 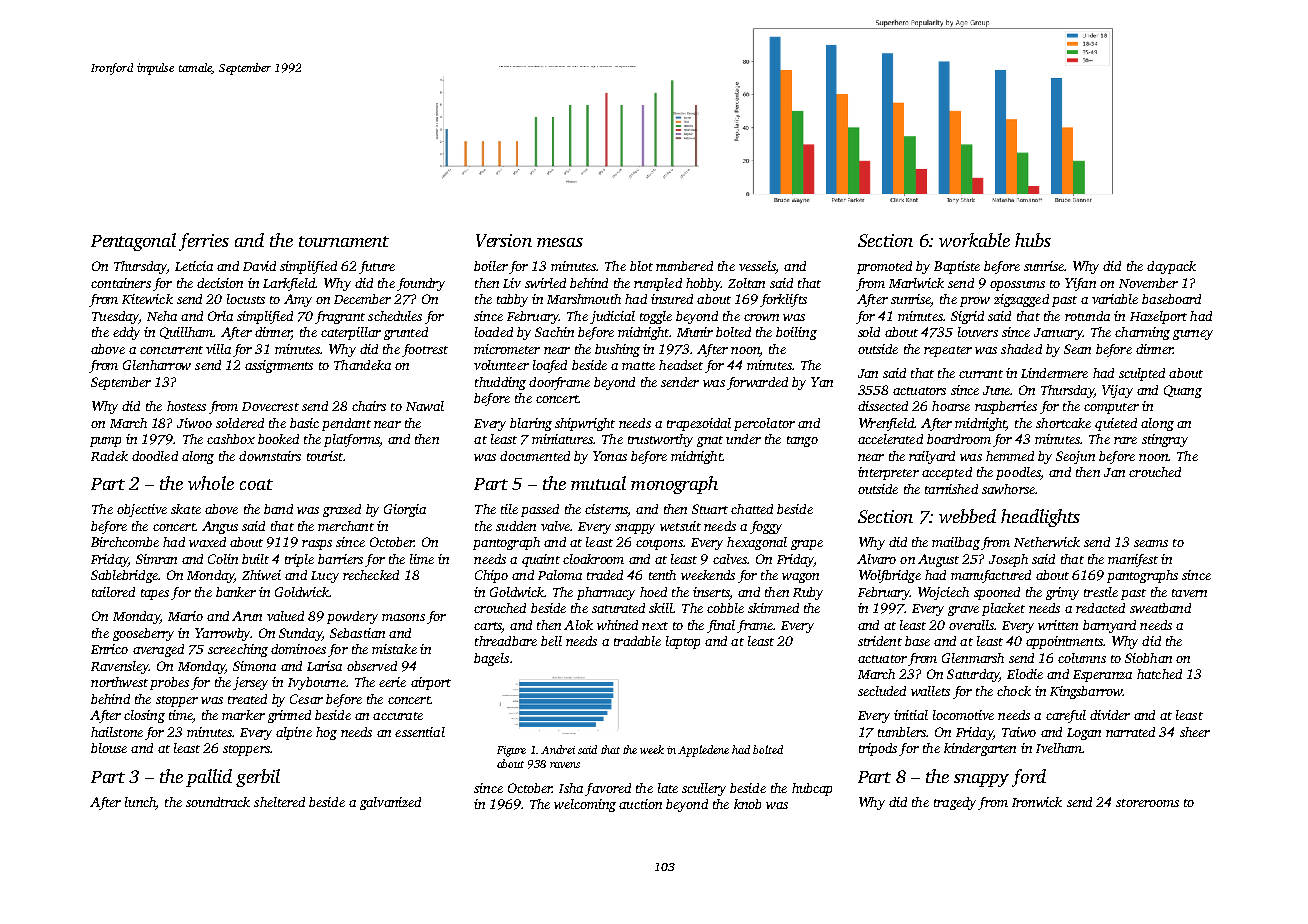 I want to click on final, so click(x=721, y=626).
